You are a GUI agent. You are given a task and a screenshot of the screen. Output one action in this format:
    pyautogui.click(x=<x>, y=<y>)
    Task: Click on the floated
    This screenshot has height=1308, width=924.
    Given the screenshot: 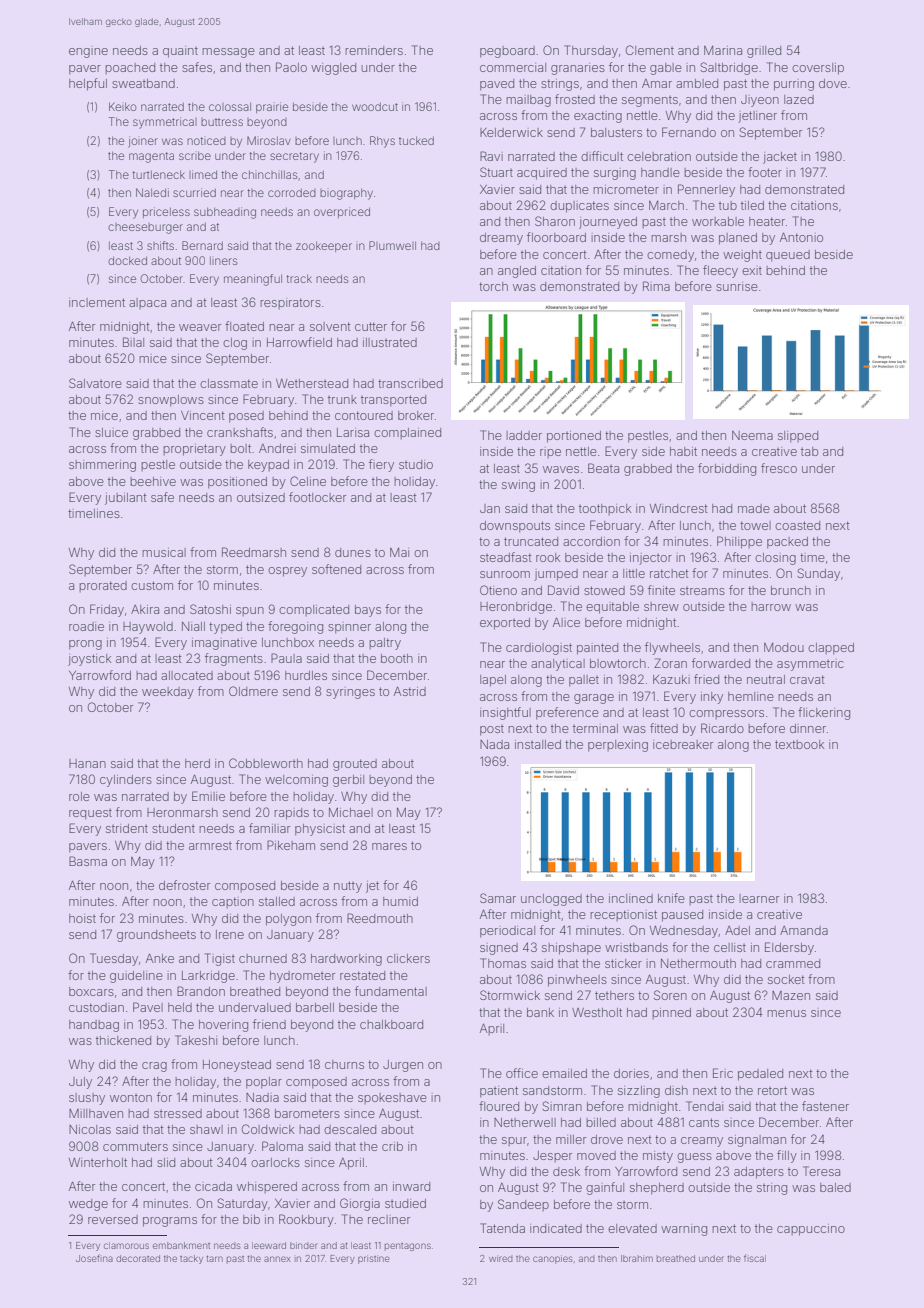 What is the action you would take?
    pyautogui.click(x=244, y=326)
